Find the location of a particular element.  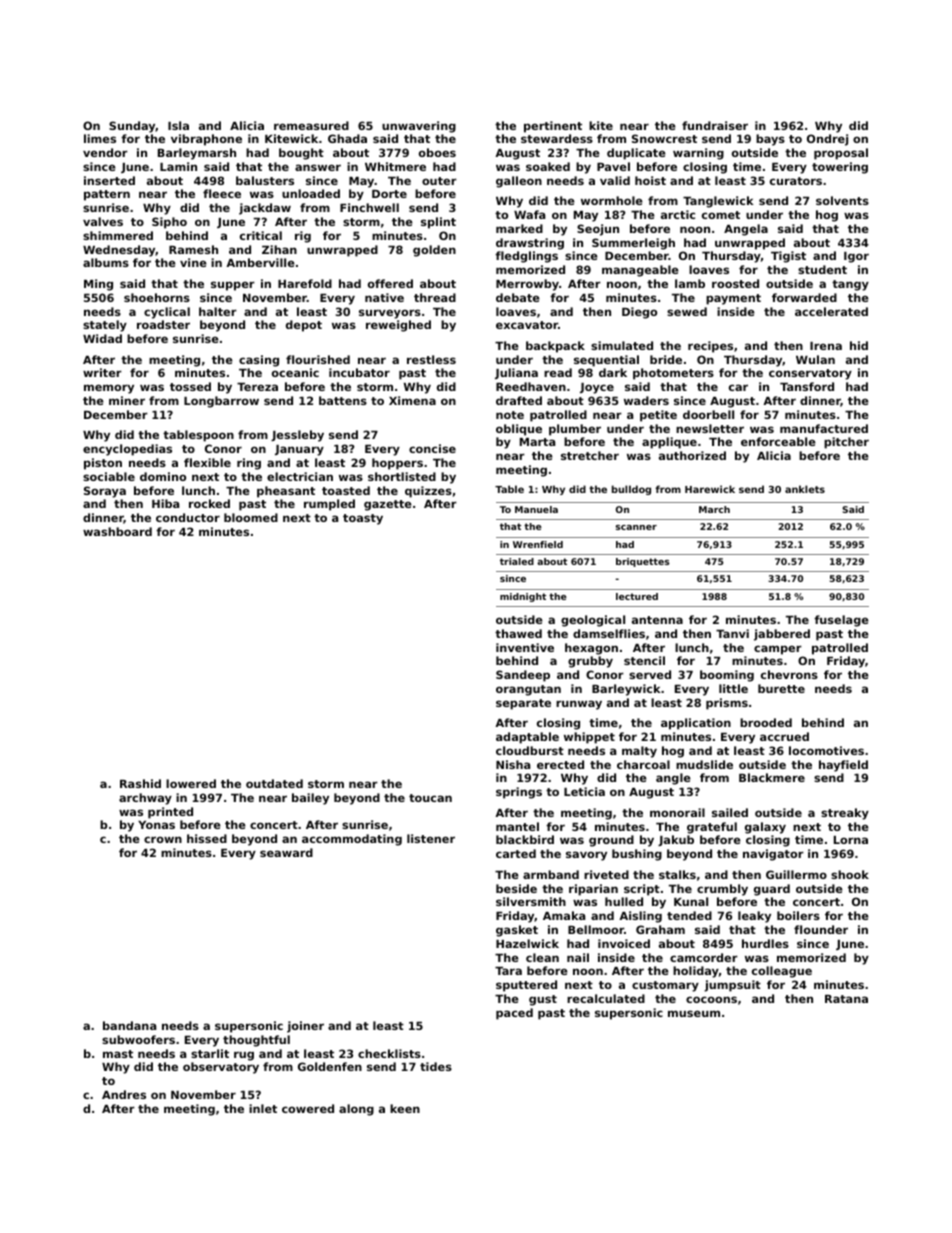

lowered is located at coordinates (191, 783).
